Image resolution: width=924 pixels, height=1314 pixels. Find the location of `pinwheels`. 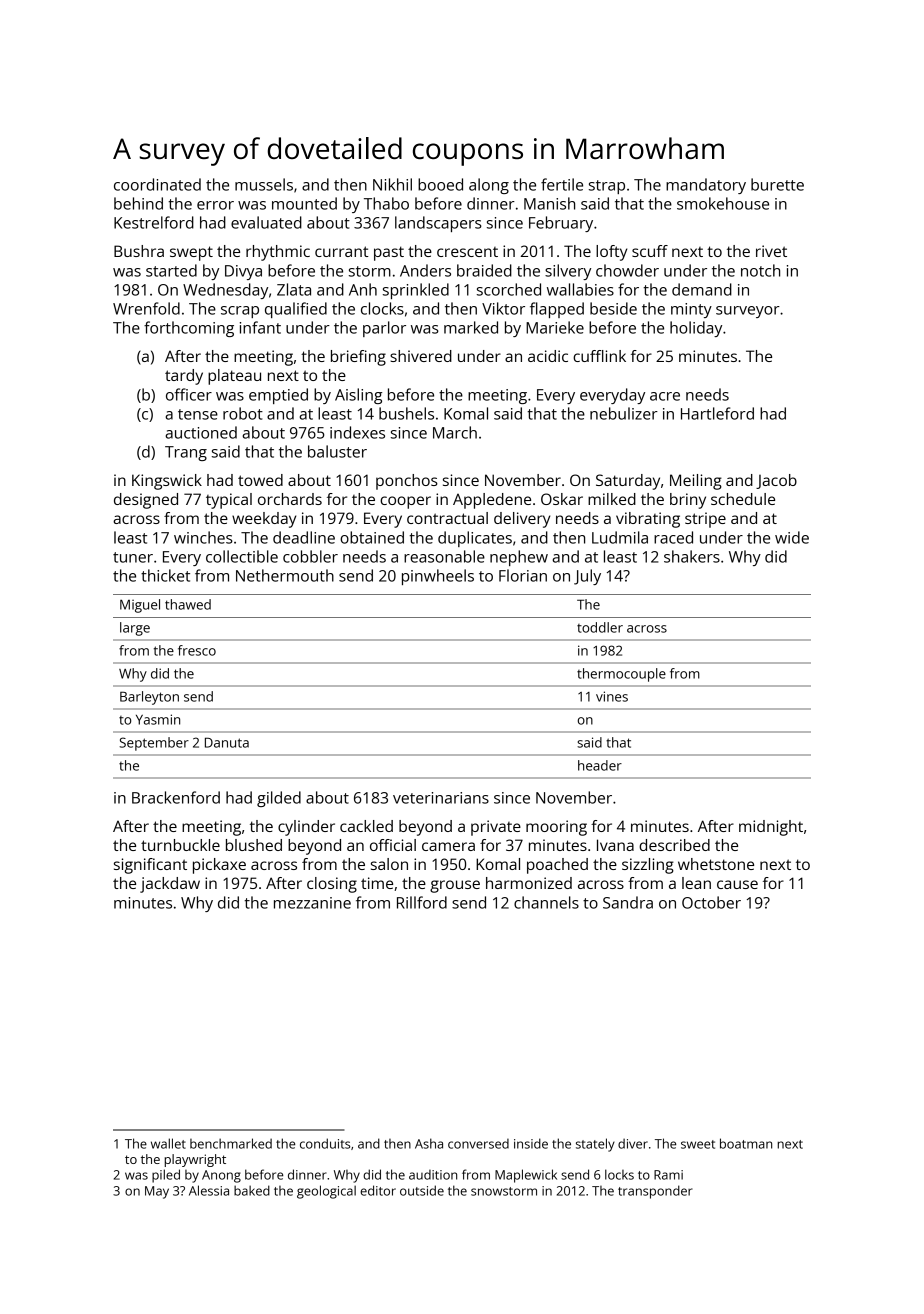

pinwheels is located at coordinates (438, 577).
